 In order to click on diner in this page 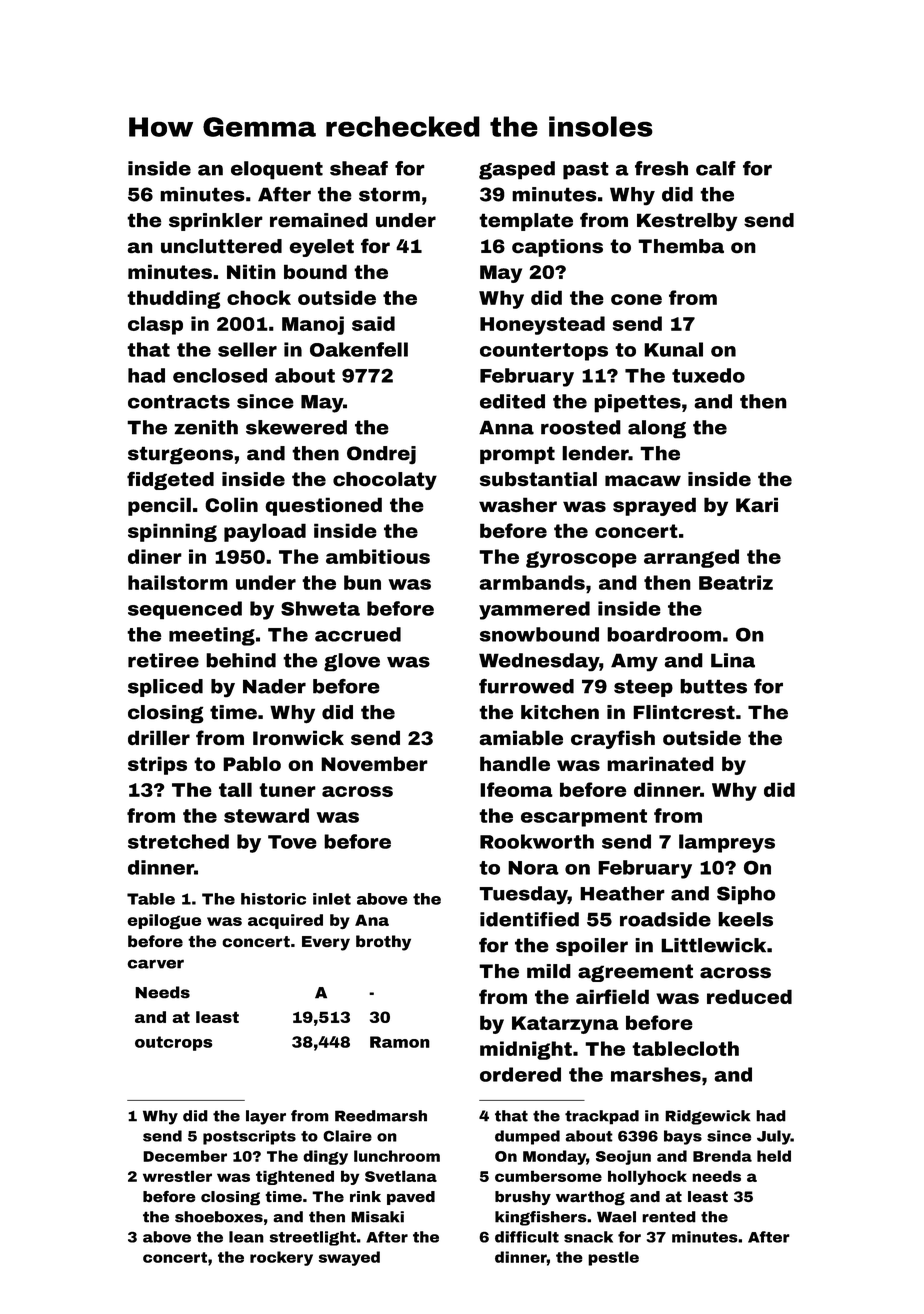, I will do `click(155, 556)`.
